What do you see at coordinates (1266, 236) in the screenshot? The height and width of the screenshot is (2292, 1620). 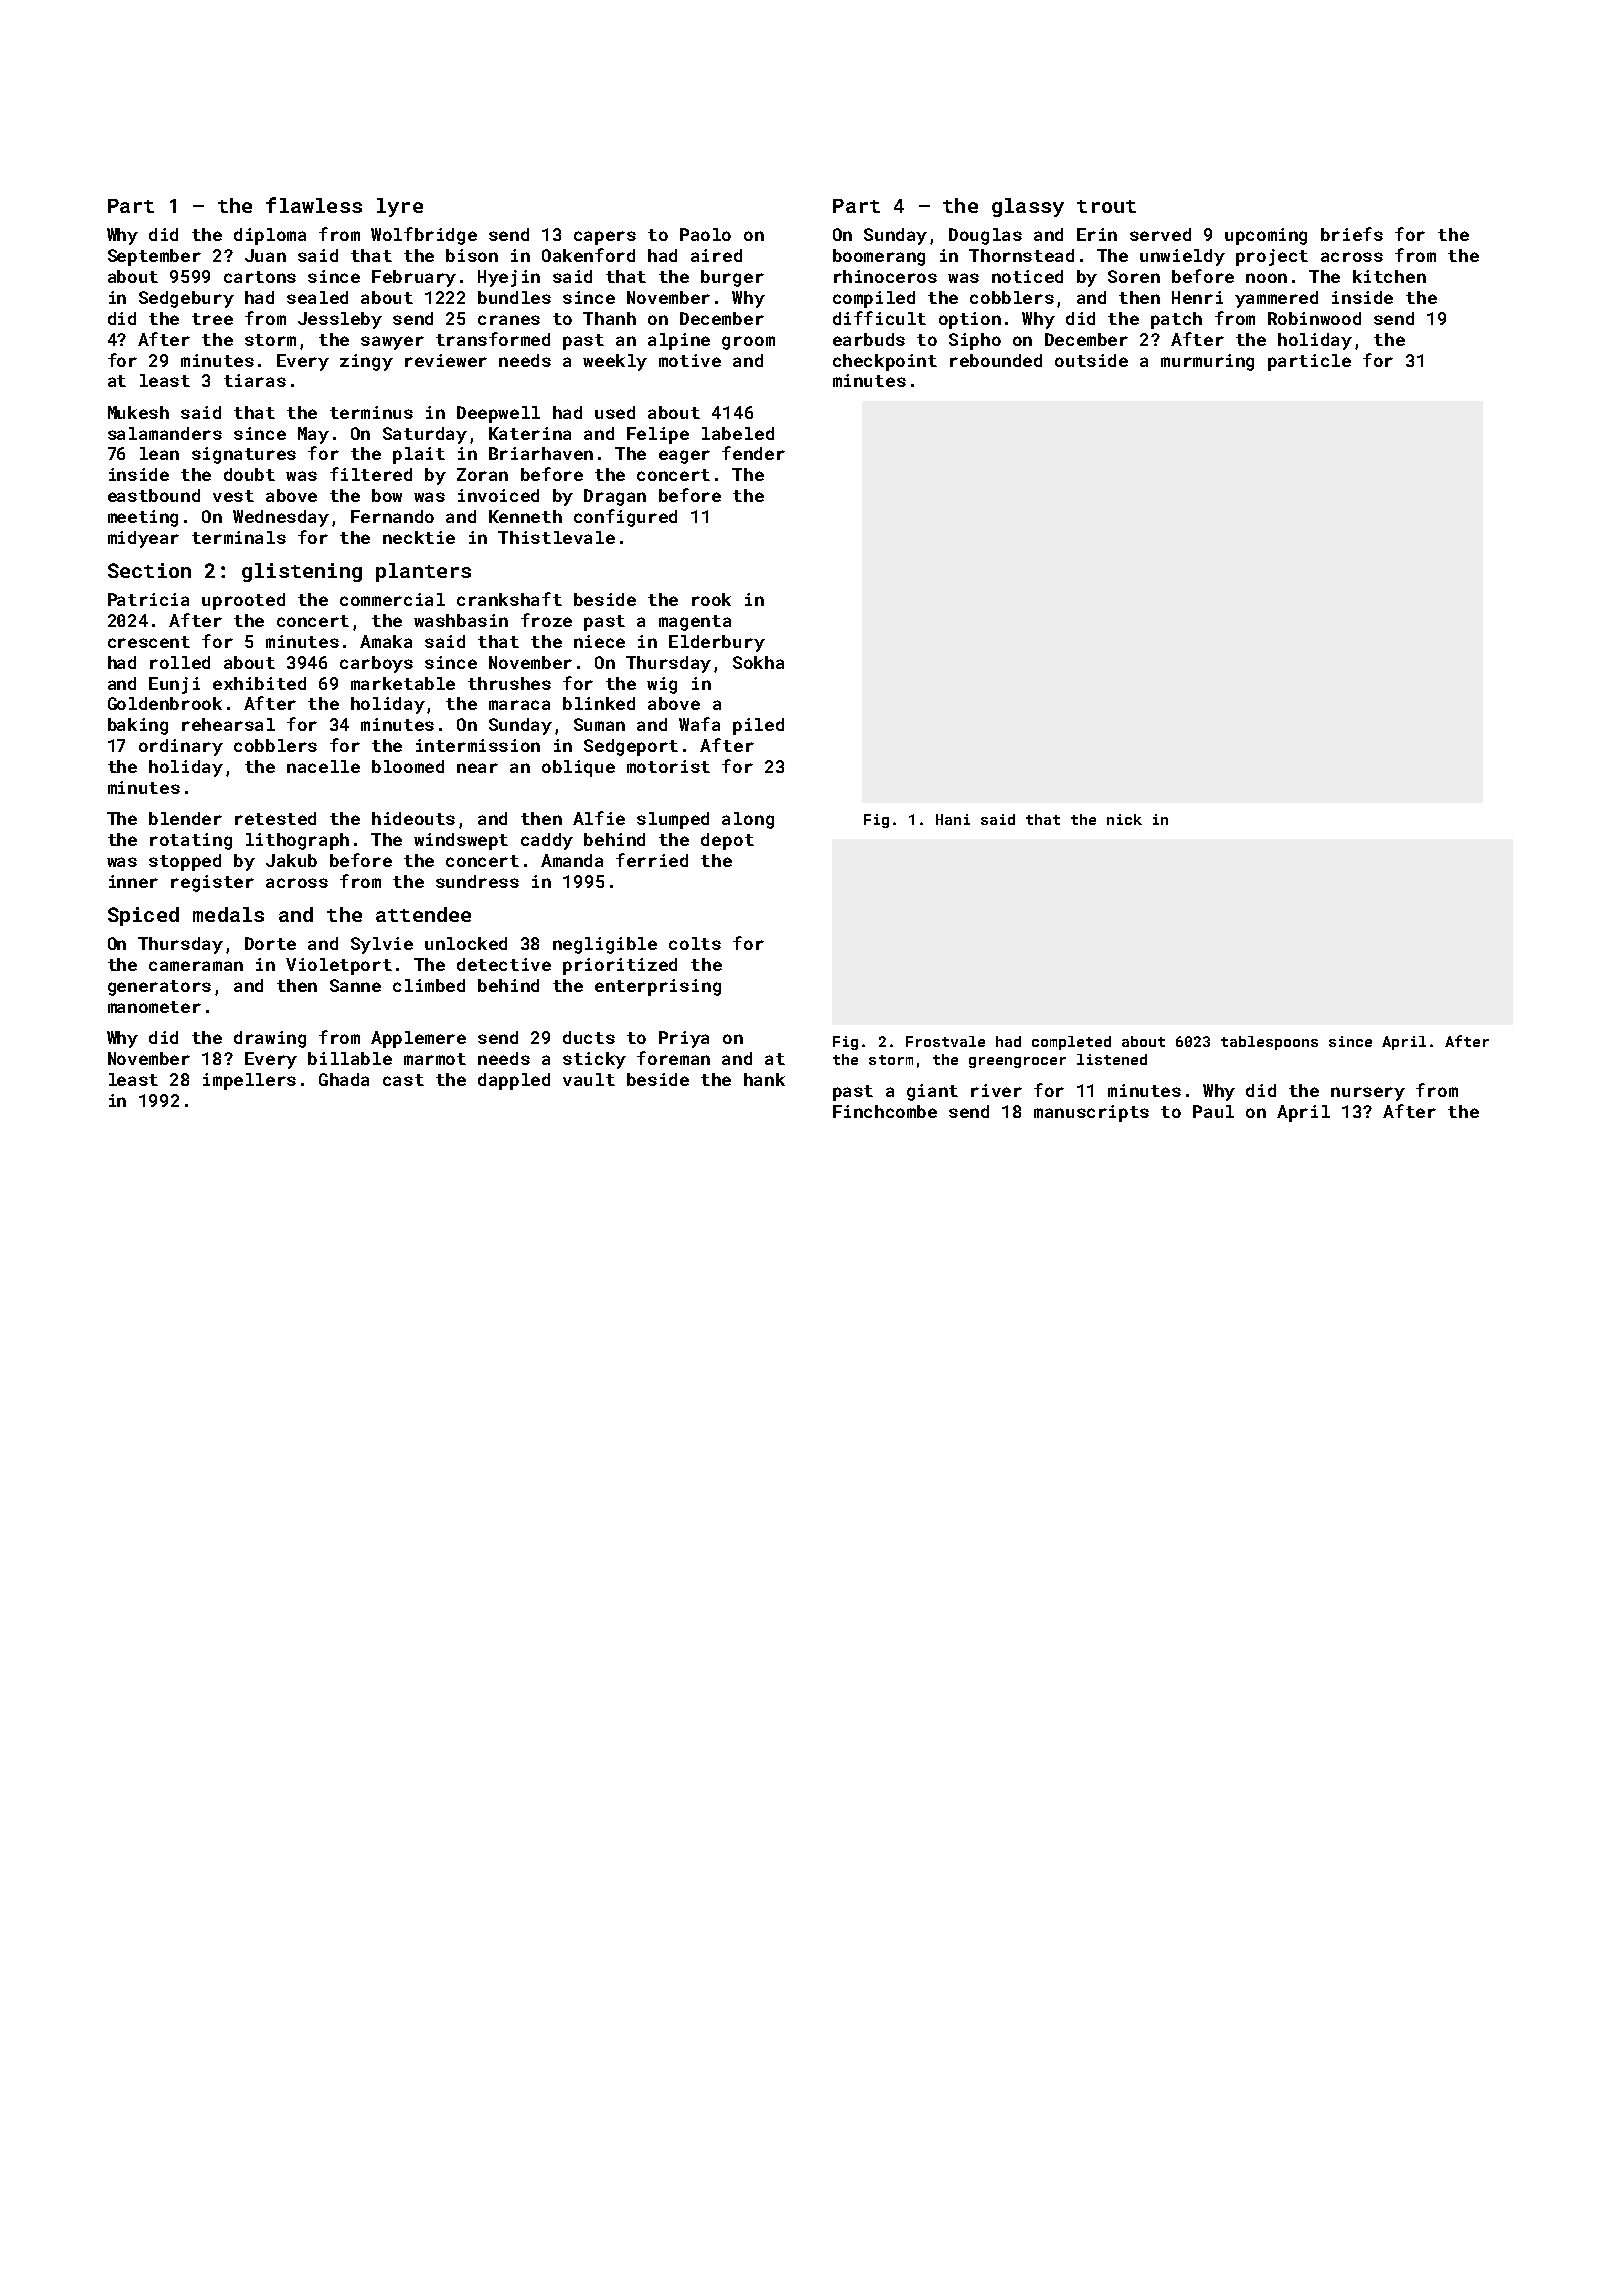 I see `upcoming` at bounding box center [1266, 236].
